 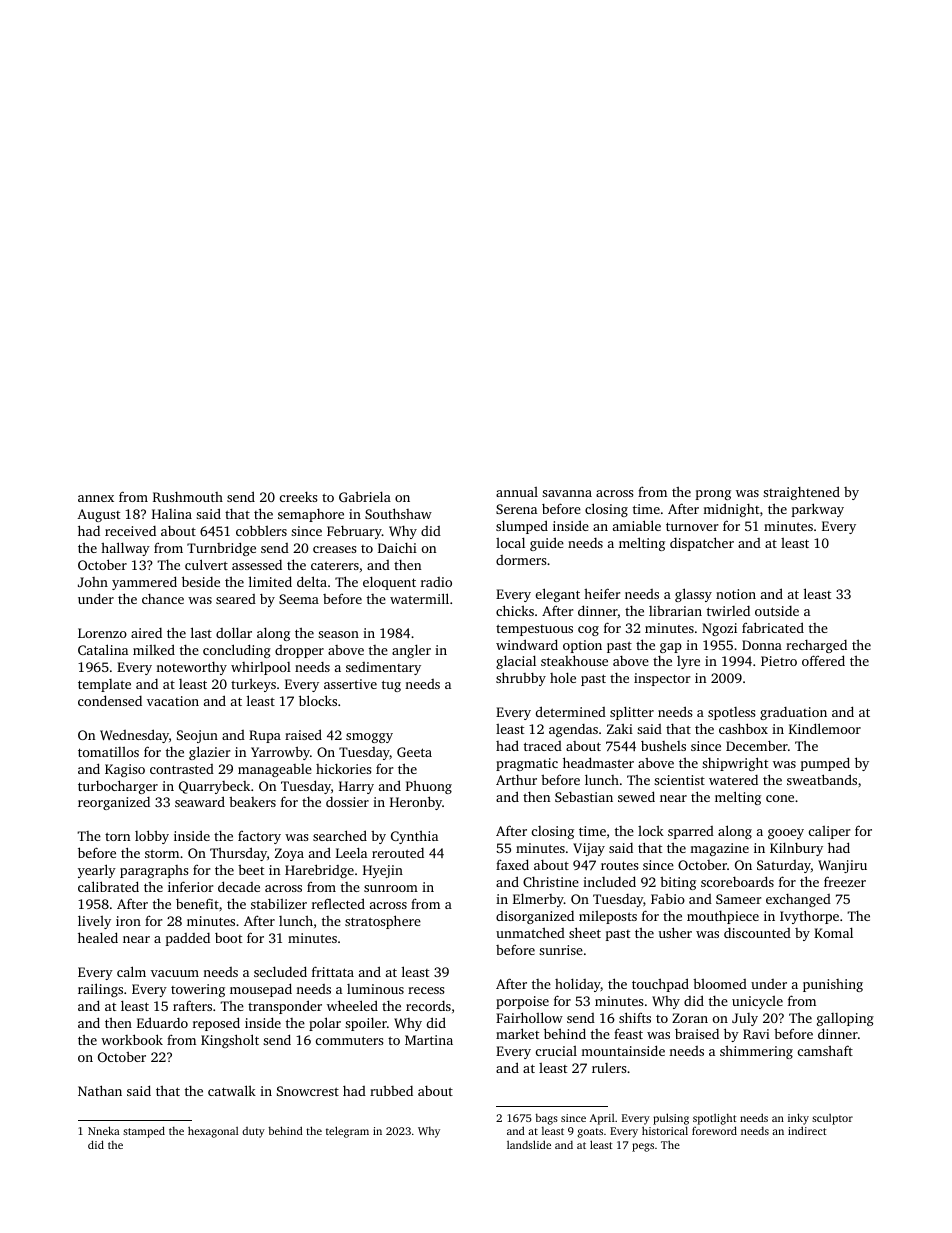 I want to click on Vijay, so click(x=589, y=849).
